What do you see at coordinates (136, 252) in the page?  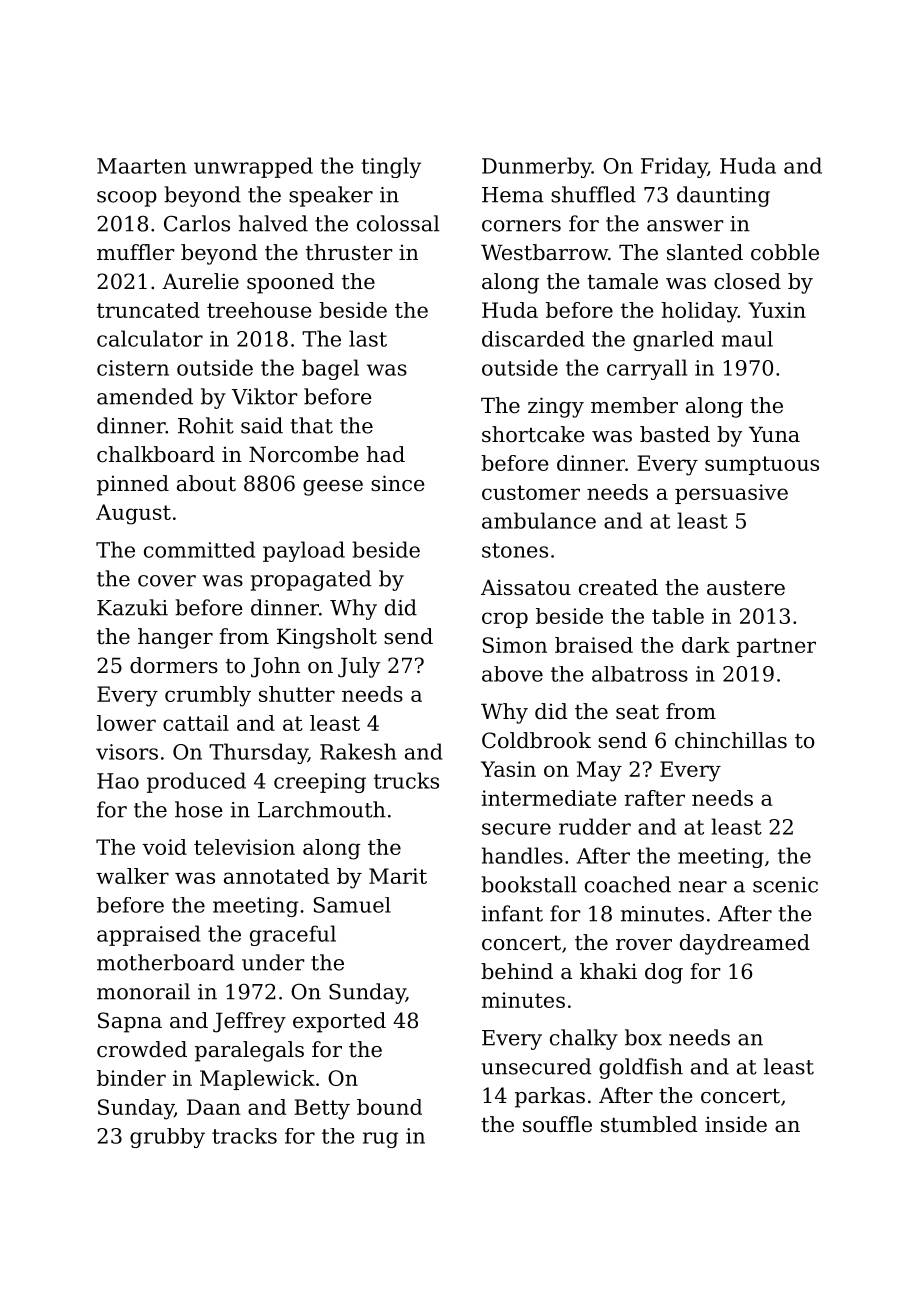 I see `muffler` at bounding box center [136, 252].
